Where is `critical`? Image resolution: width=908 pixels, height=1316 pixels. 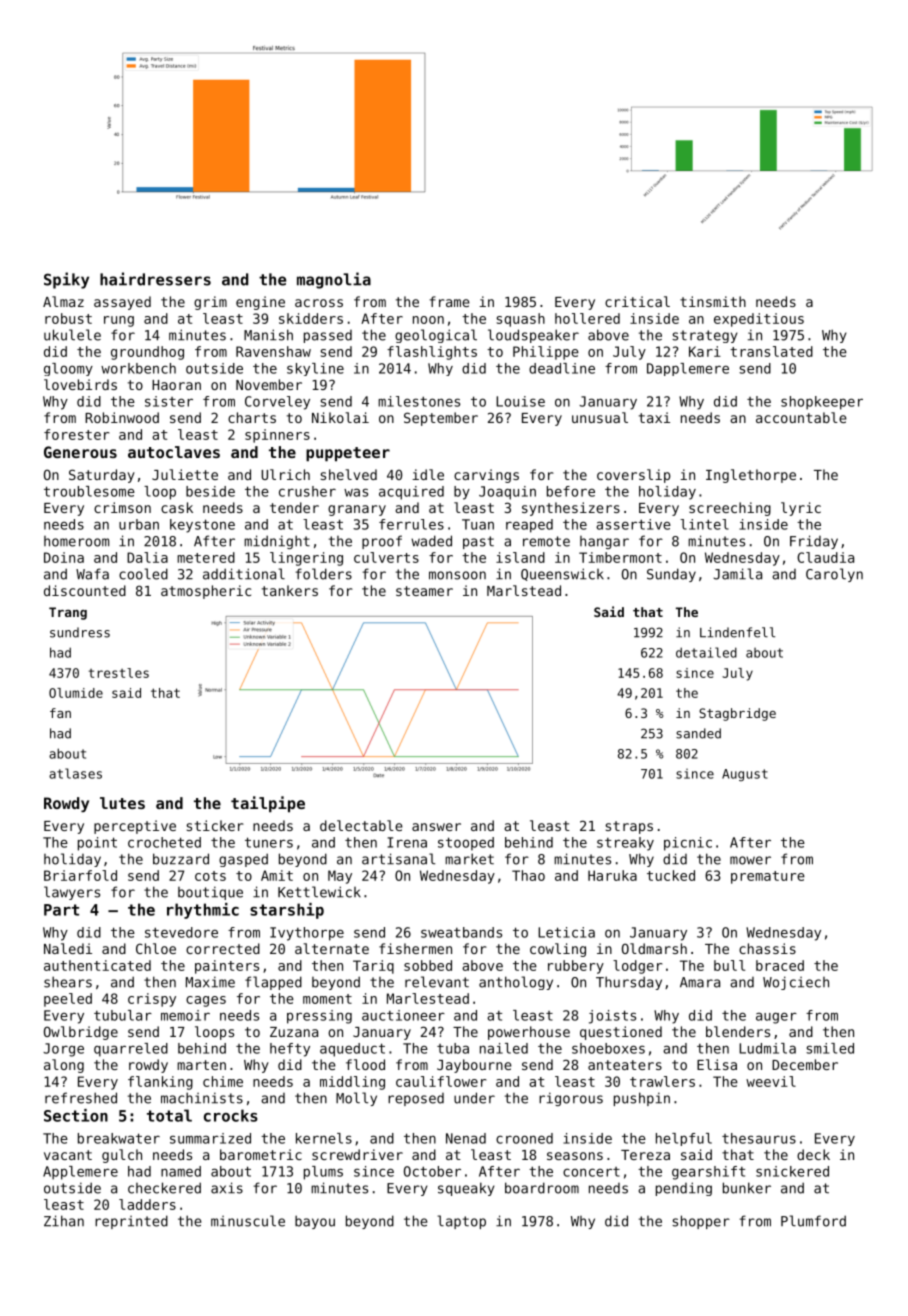
critical is located at coordinates (637, 301).
